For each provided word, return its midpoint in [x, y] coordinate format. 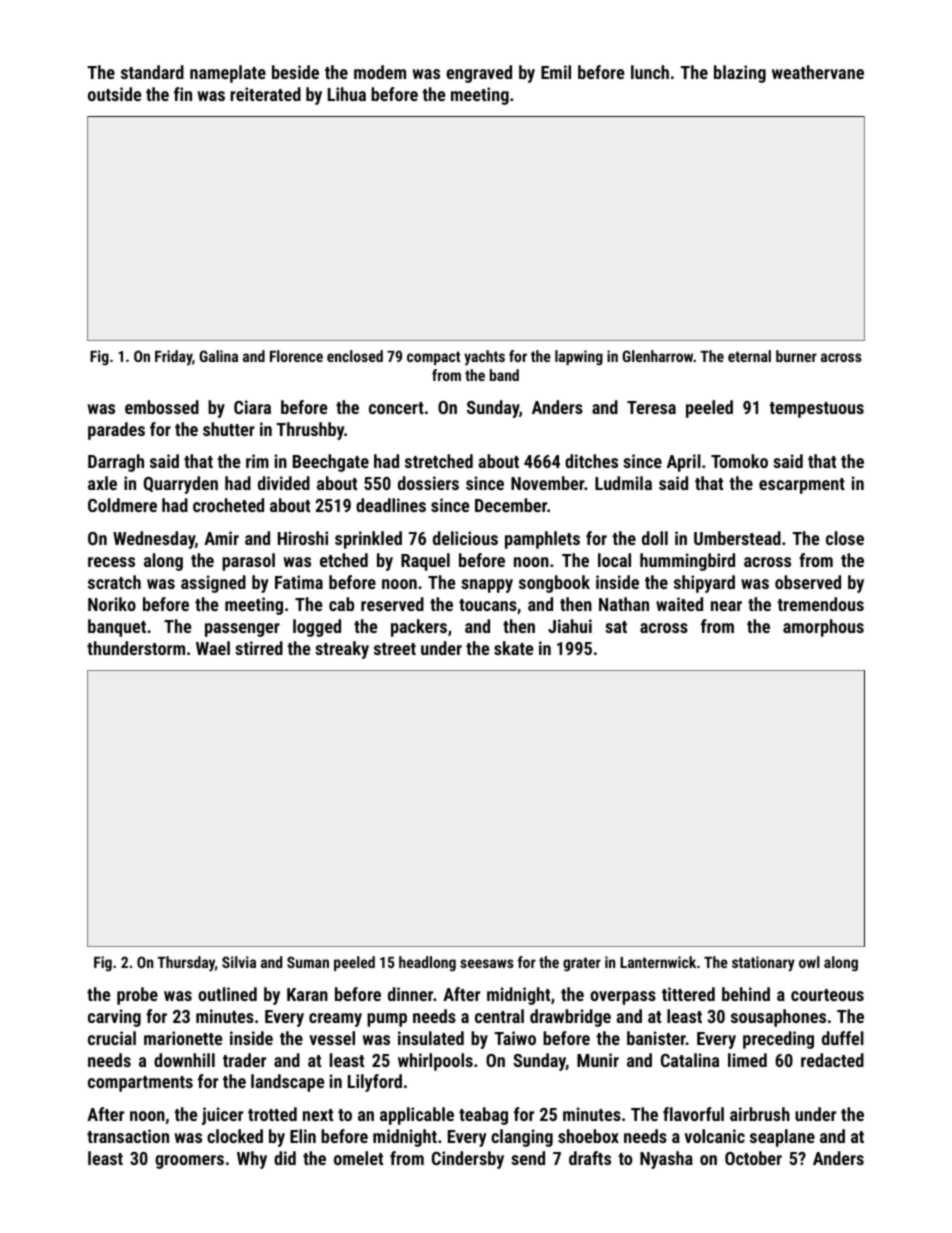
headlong [427, 964]
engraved [479, 74]
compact [433, 358]
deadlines [391, 505]
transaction [128, 1136]
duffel [843, 1038]
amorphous [823, 628]
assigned [213, 584]
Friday [173, 358]
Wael [213, 648]
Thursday [186, 964]
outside [114, 94]
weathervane [818, 72]
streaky [342, 650]
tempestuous [816, 410]
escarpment [802, 486]
